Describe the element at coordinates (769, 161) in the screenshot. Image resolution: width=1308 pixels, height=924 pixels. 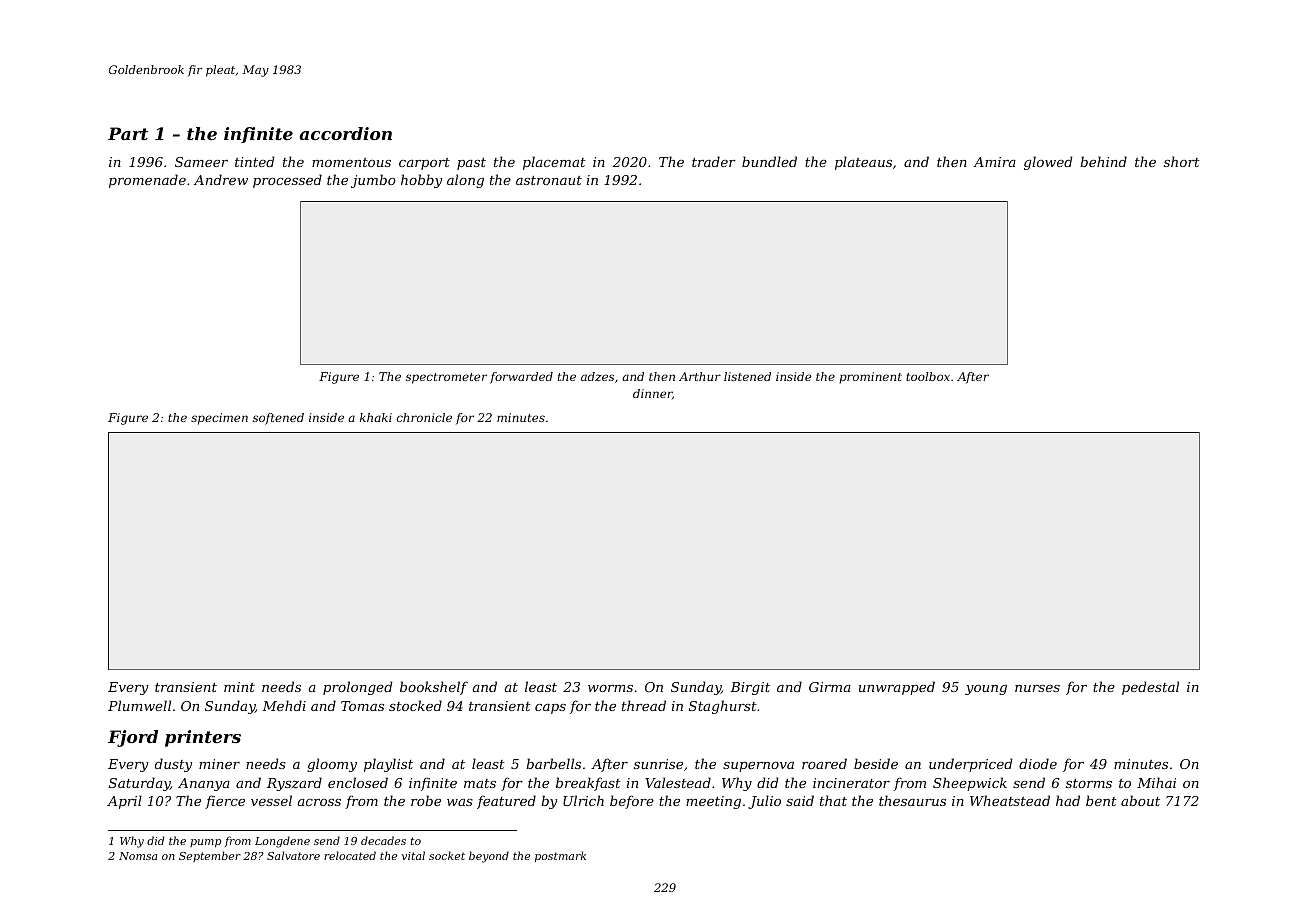
I see `bundled` at that location.
